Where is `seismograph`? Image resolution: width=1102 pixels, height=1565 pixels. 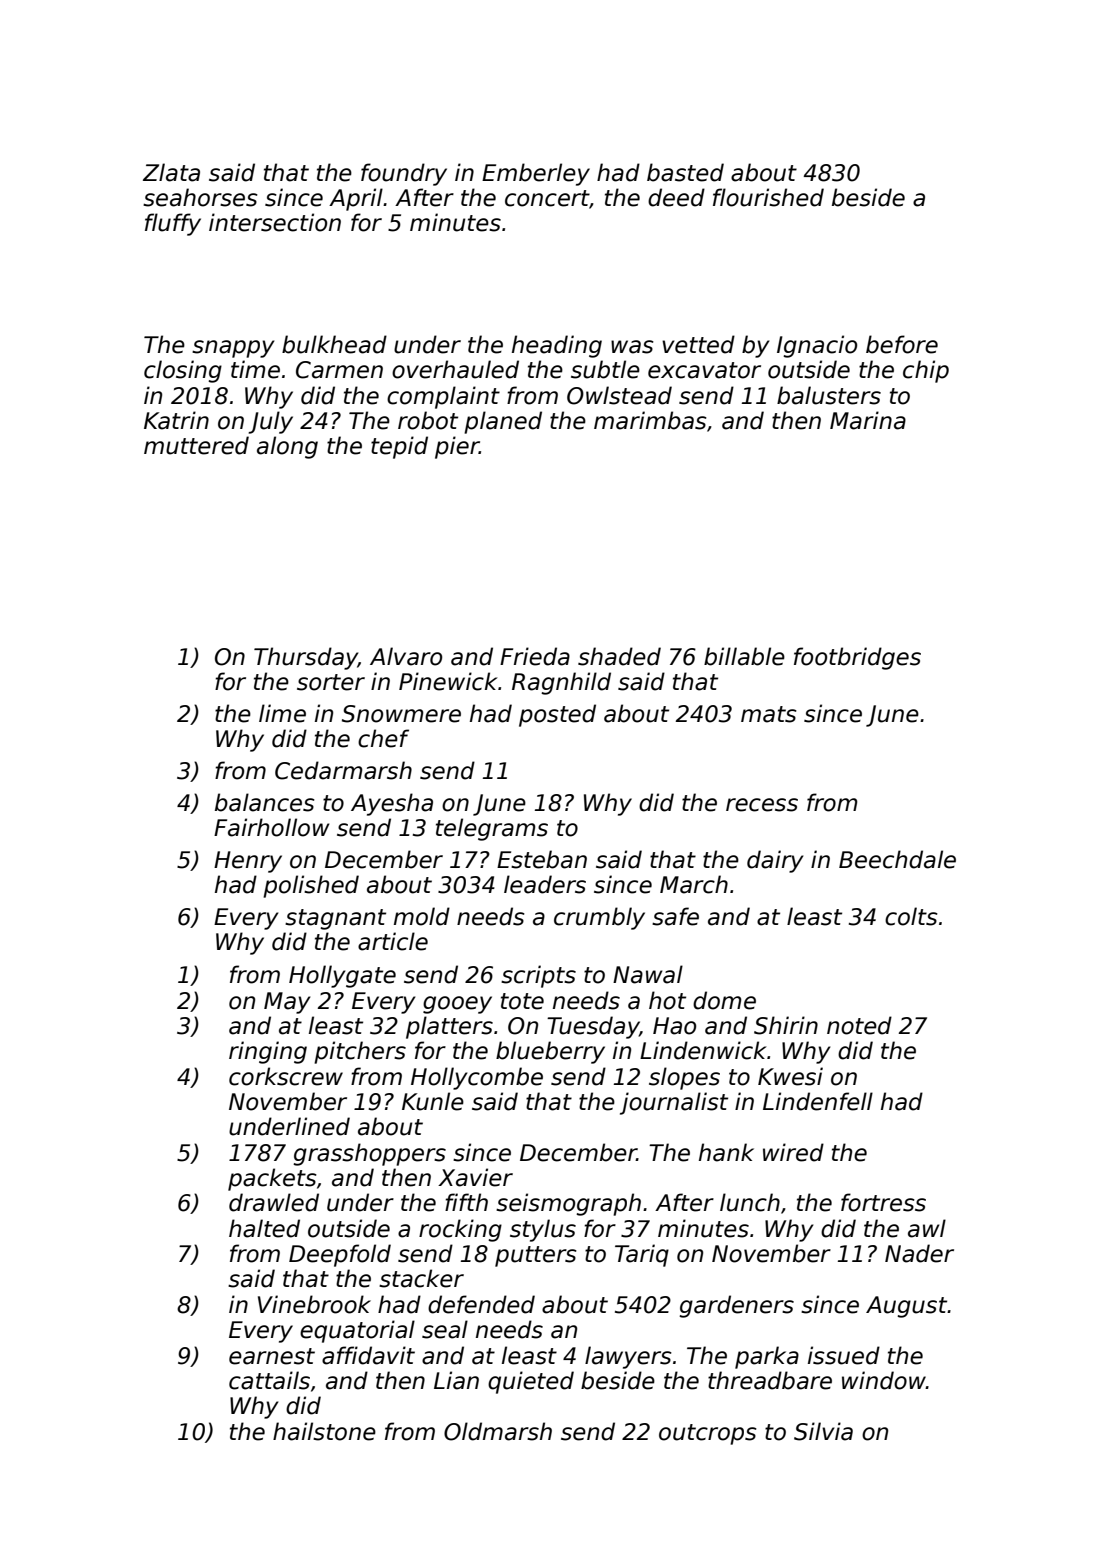 seismograph is located at coordinates (568, 1204).
